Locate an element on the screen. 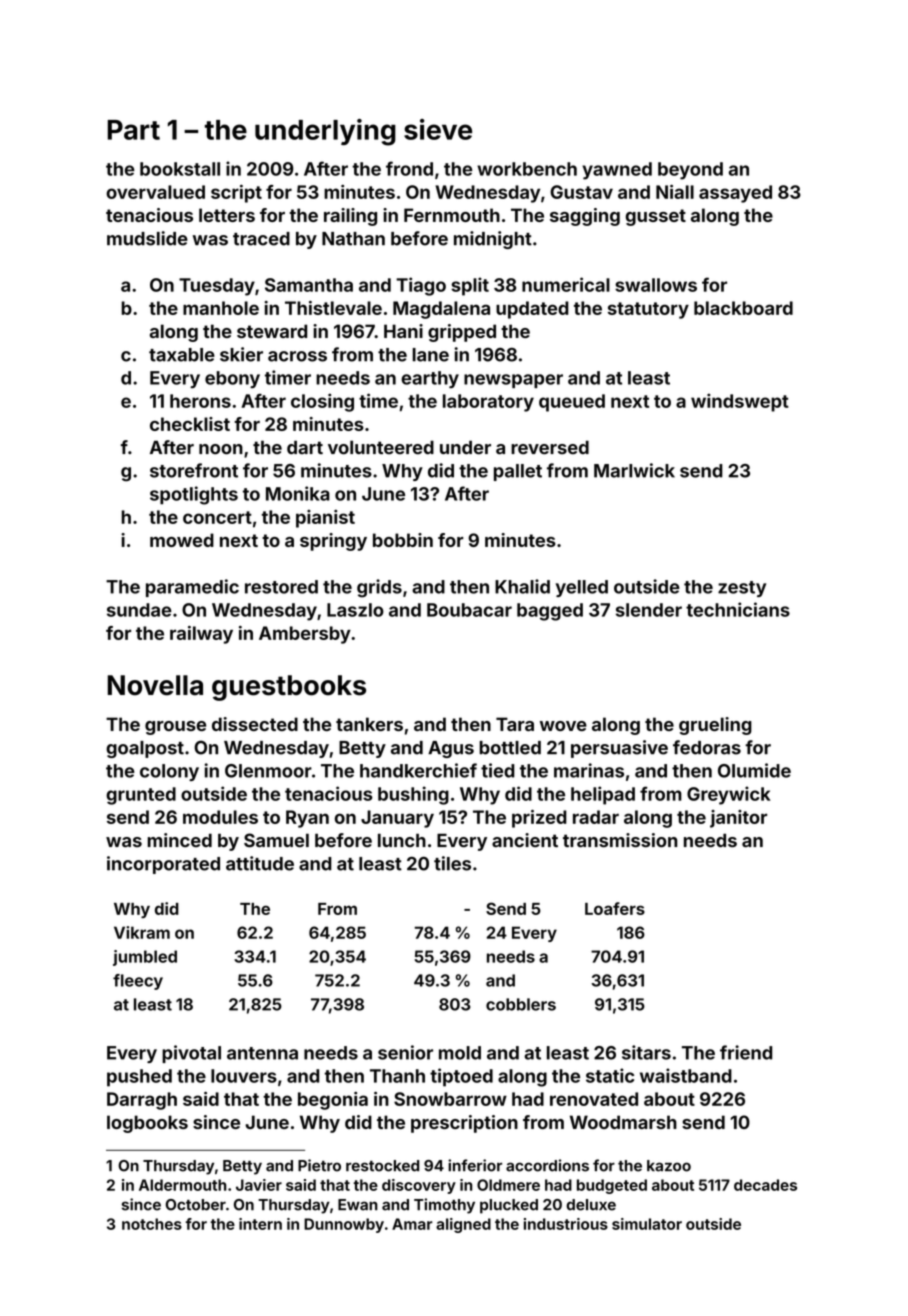 This screenshot has width=908, height=1316. Part is located at coordinates (134, 130).
